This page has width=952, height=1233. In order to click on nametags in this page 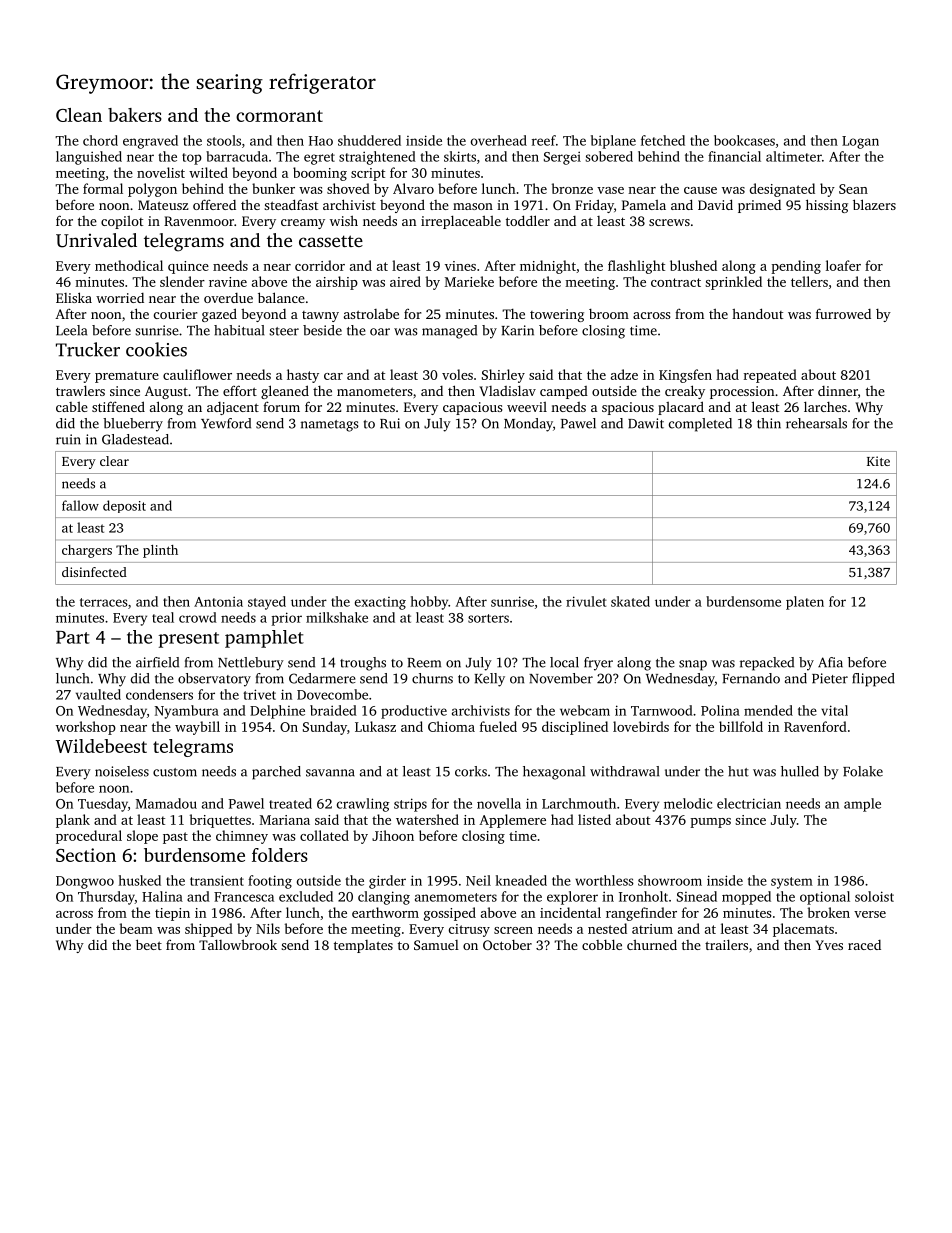, I will do `click(330, 426)`.
